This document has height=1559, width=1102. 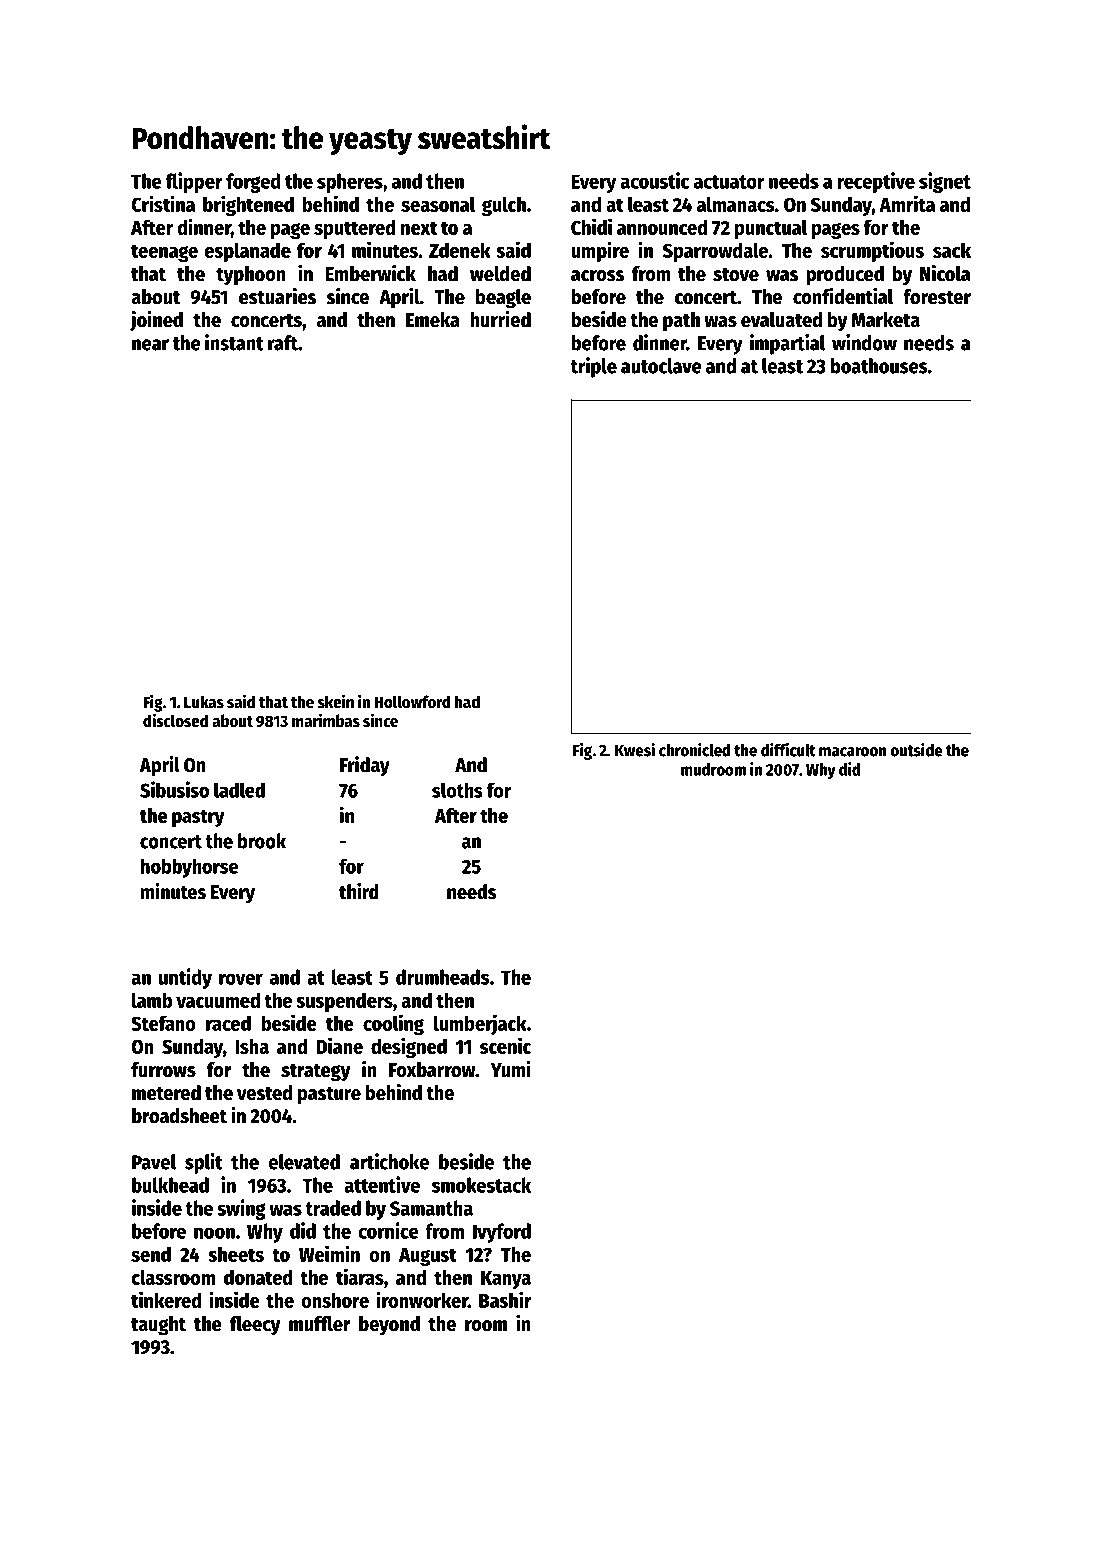 What do you see at coordinates (198, 818) in the document?
I see `pastry` at bounding box center [198, 818].
